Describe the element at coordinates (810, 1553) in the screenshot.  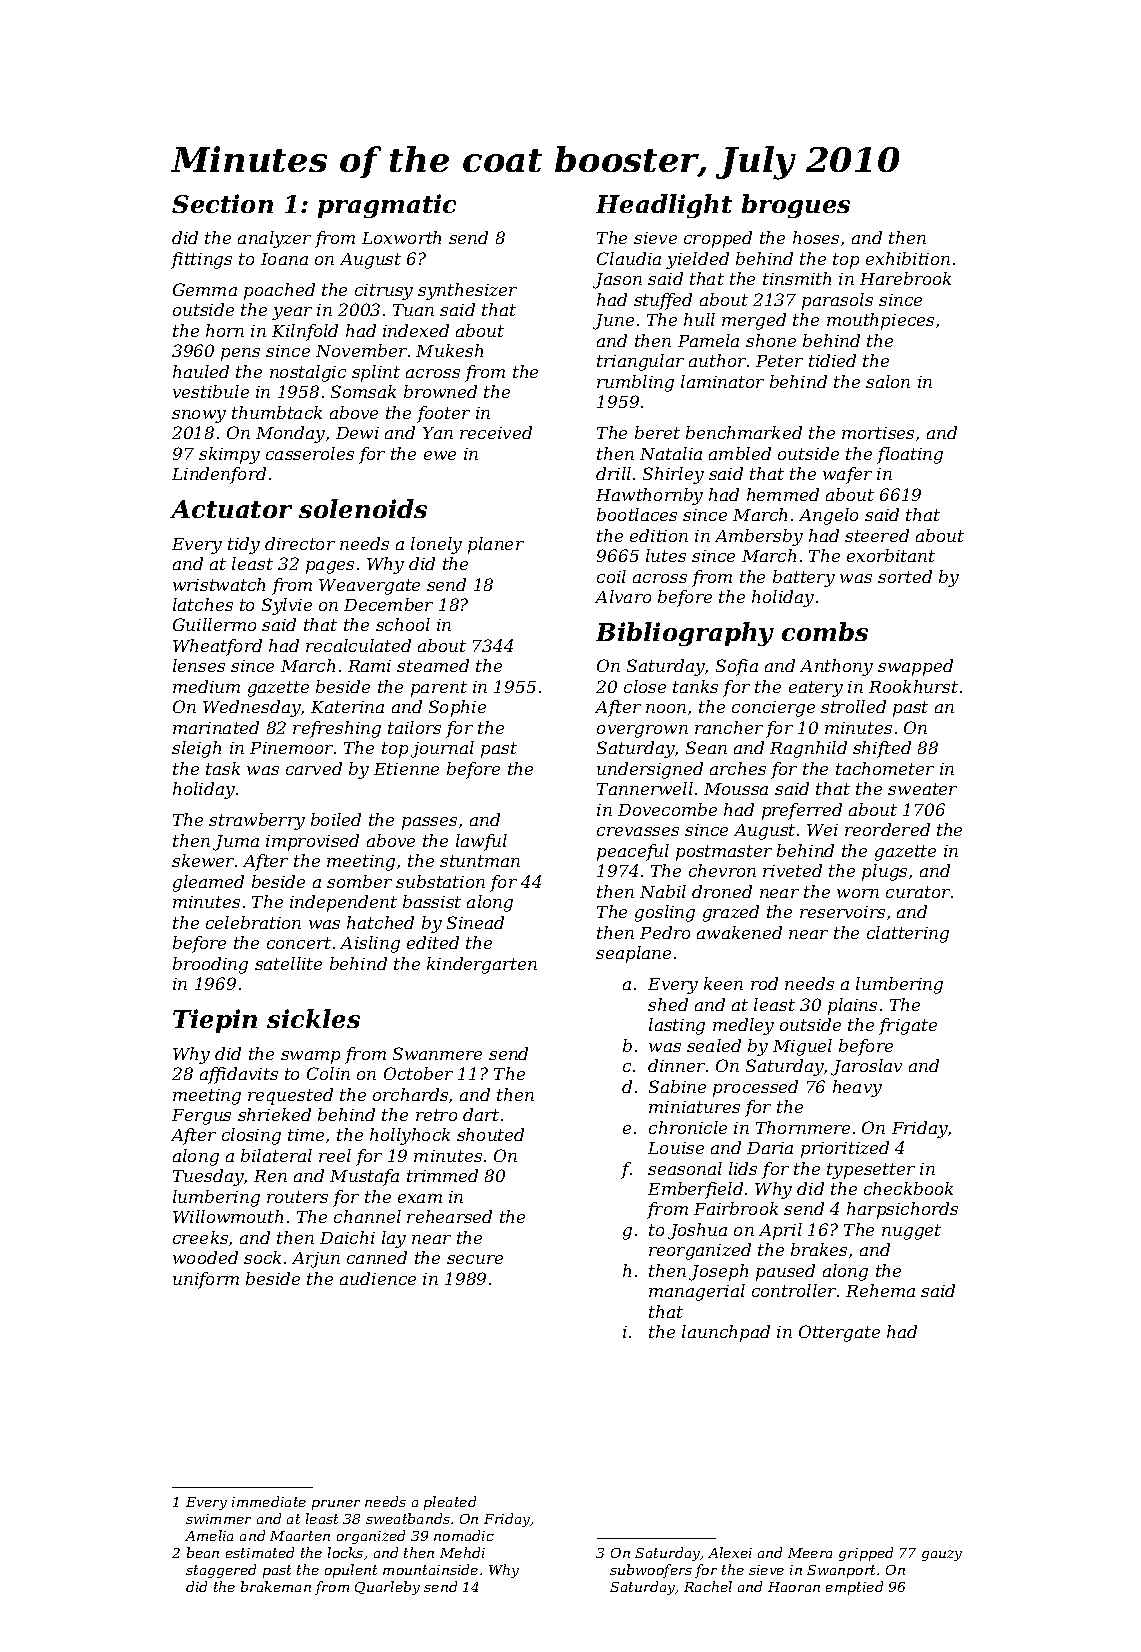
I see `Meera` at that location.
